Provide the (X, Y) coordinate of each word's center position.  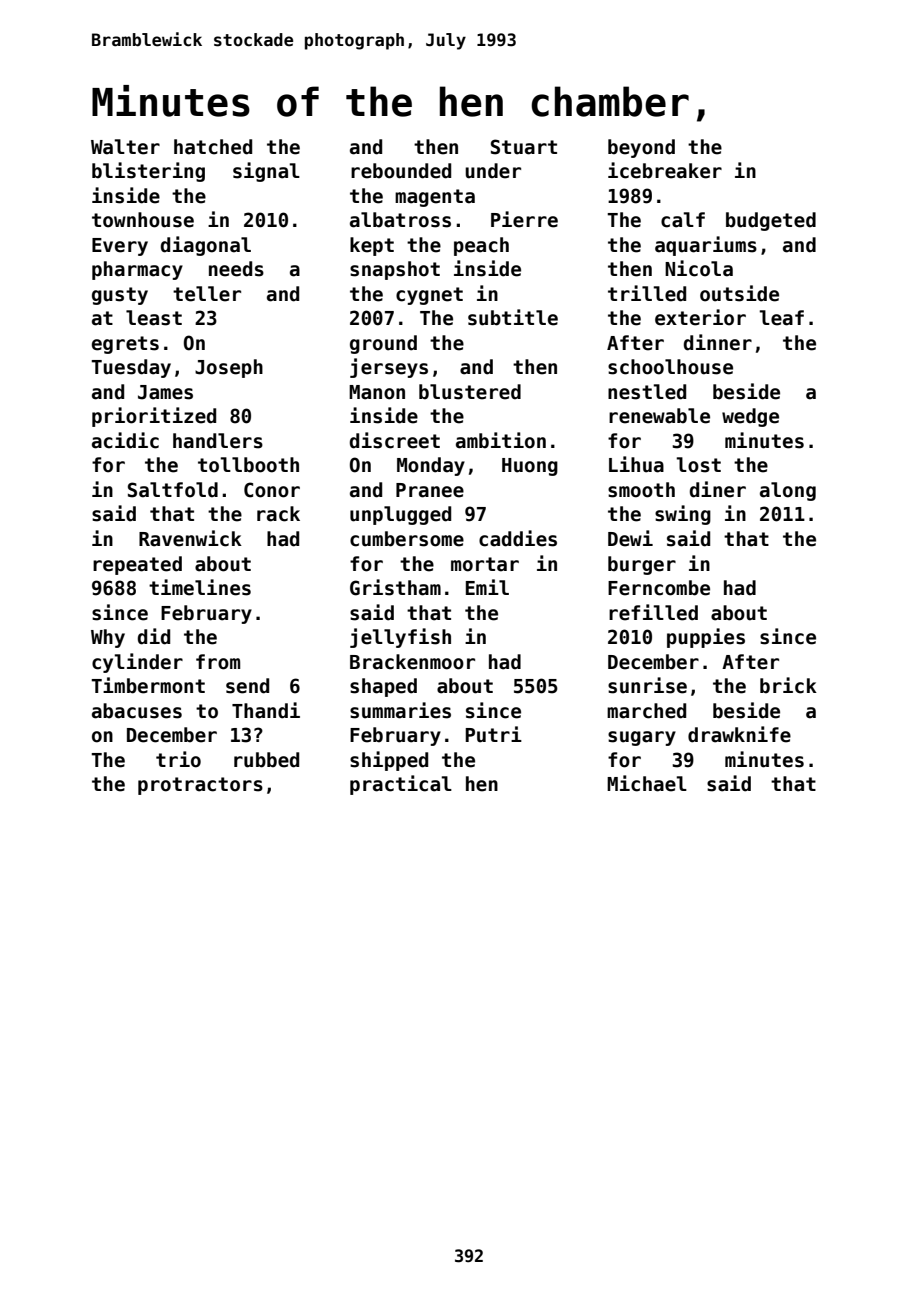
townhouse (143, 220)
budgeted (771, 221)
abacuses (137, 711)
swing (683, 515)
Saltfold (173, 490)
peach (481, 246)
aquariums (706, 246)
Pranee (430, 490)
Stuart (524, 147)
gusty (120, 296)
